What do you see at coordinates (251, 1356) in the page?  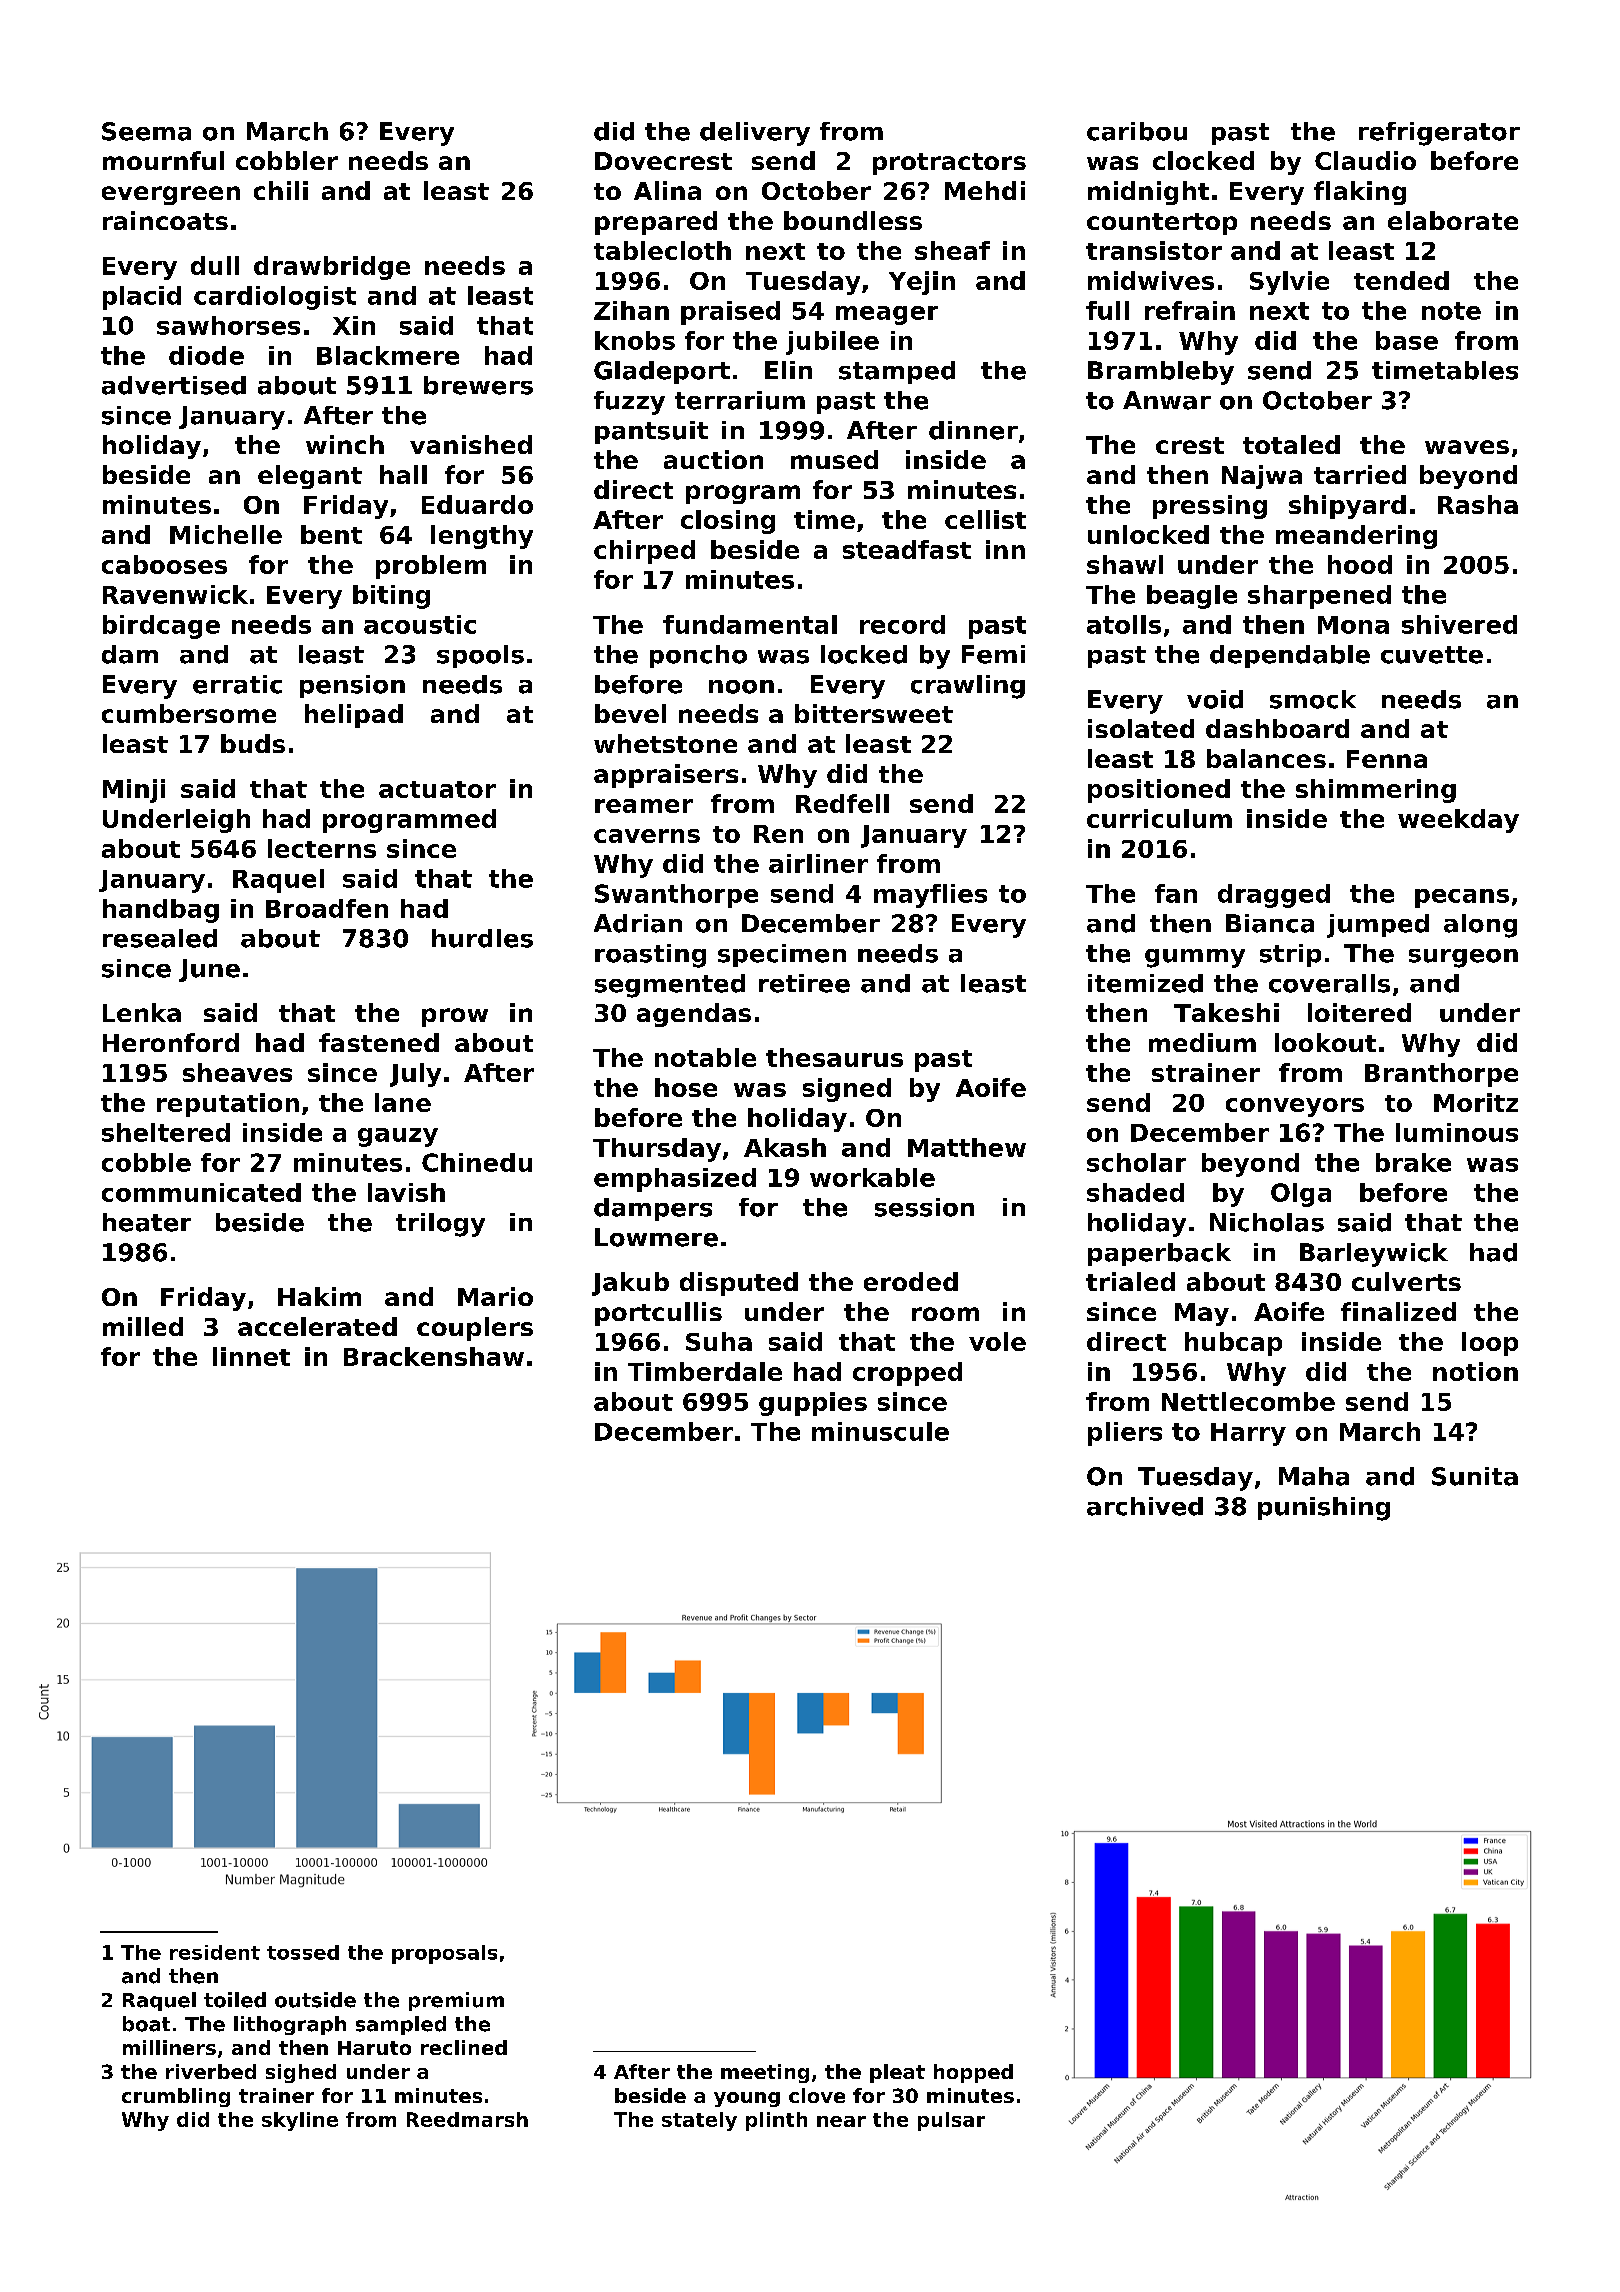 I see `linnet` at bounding box center [251, 1356].
